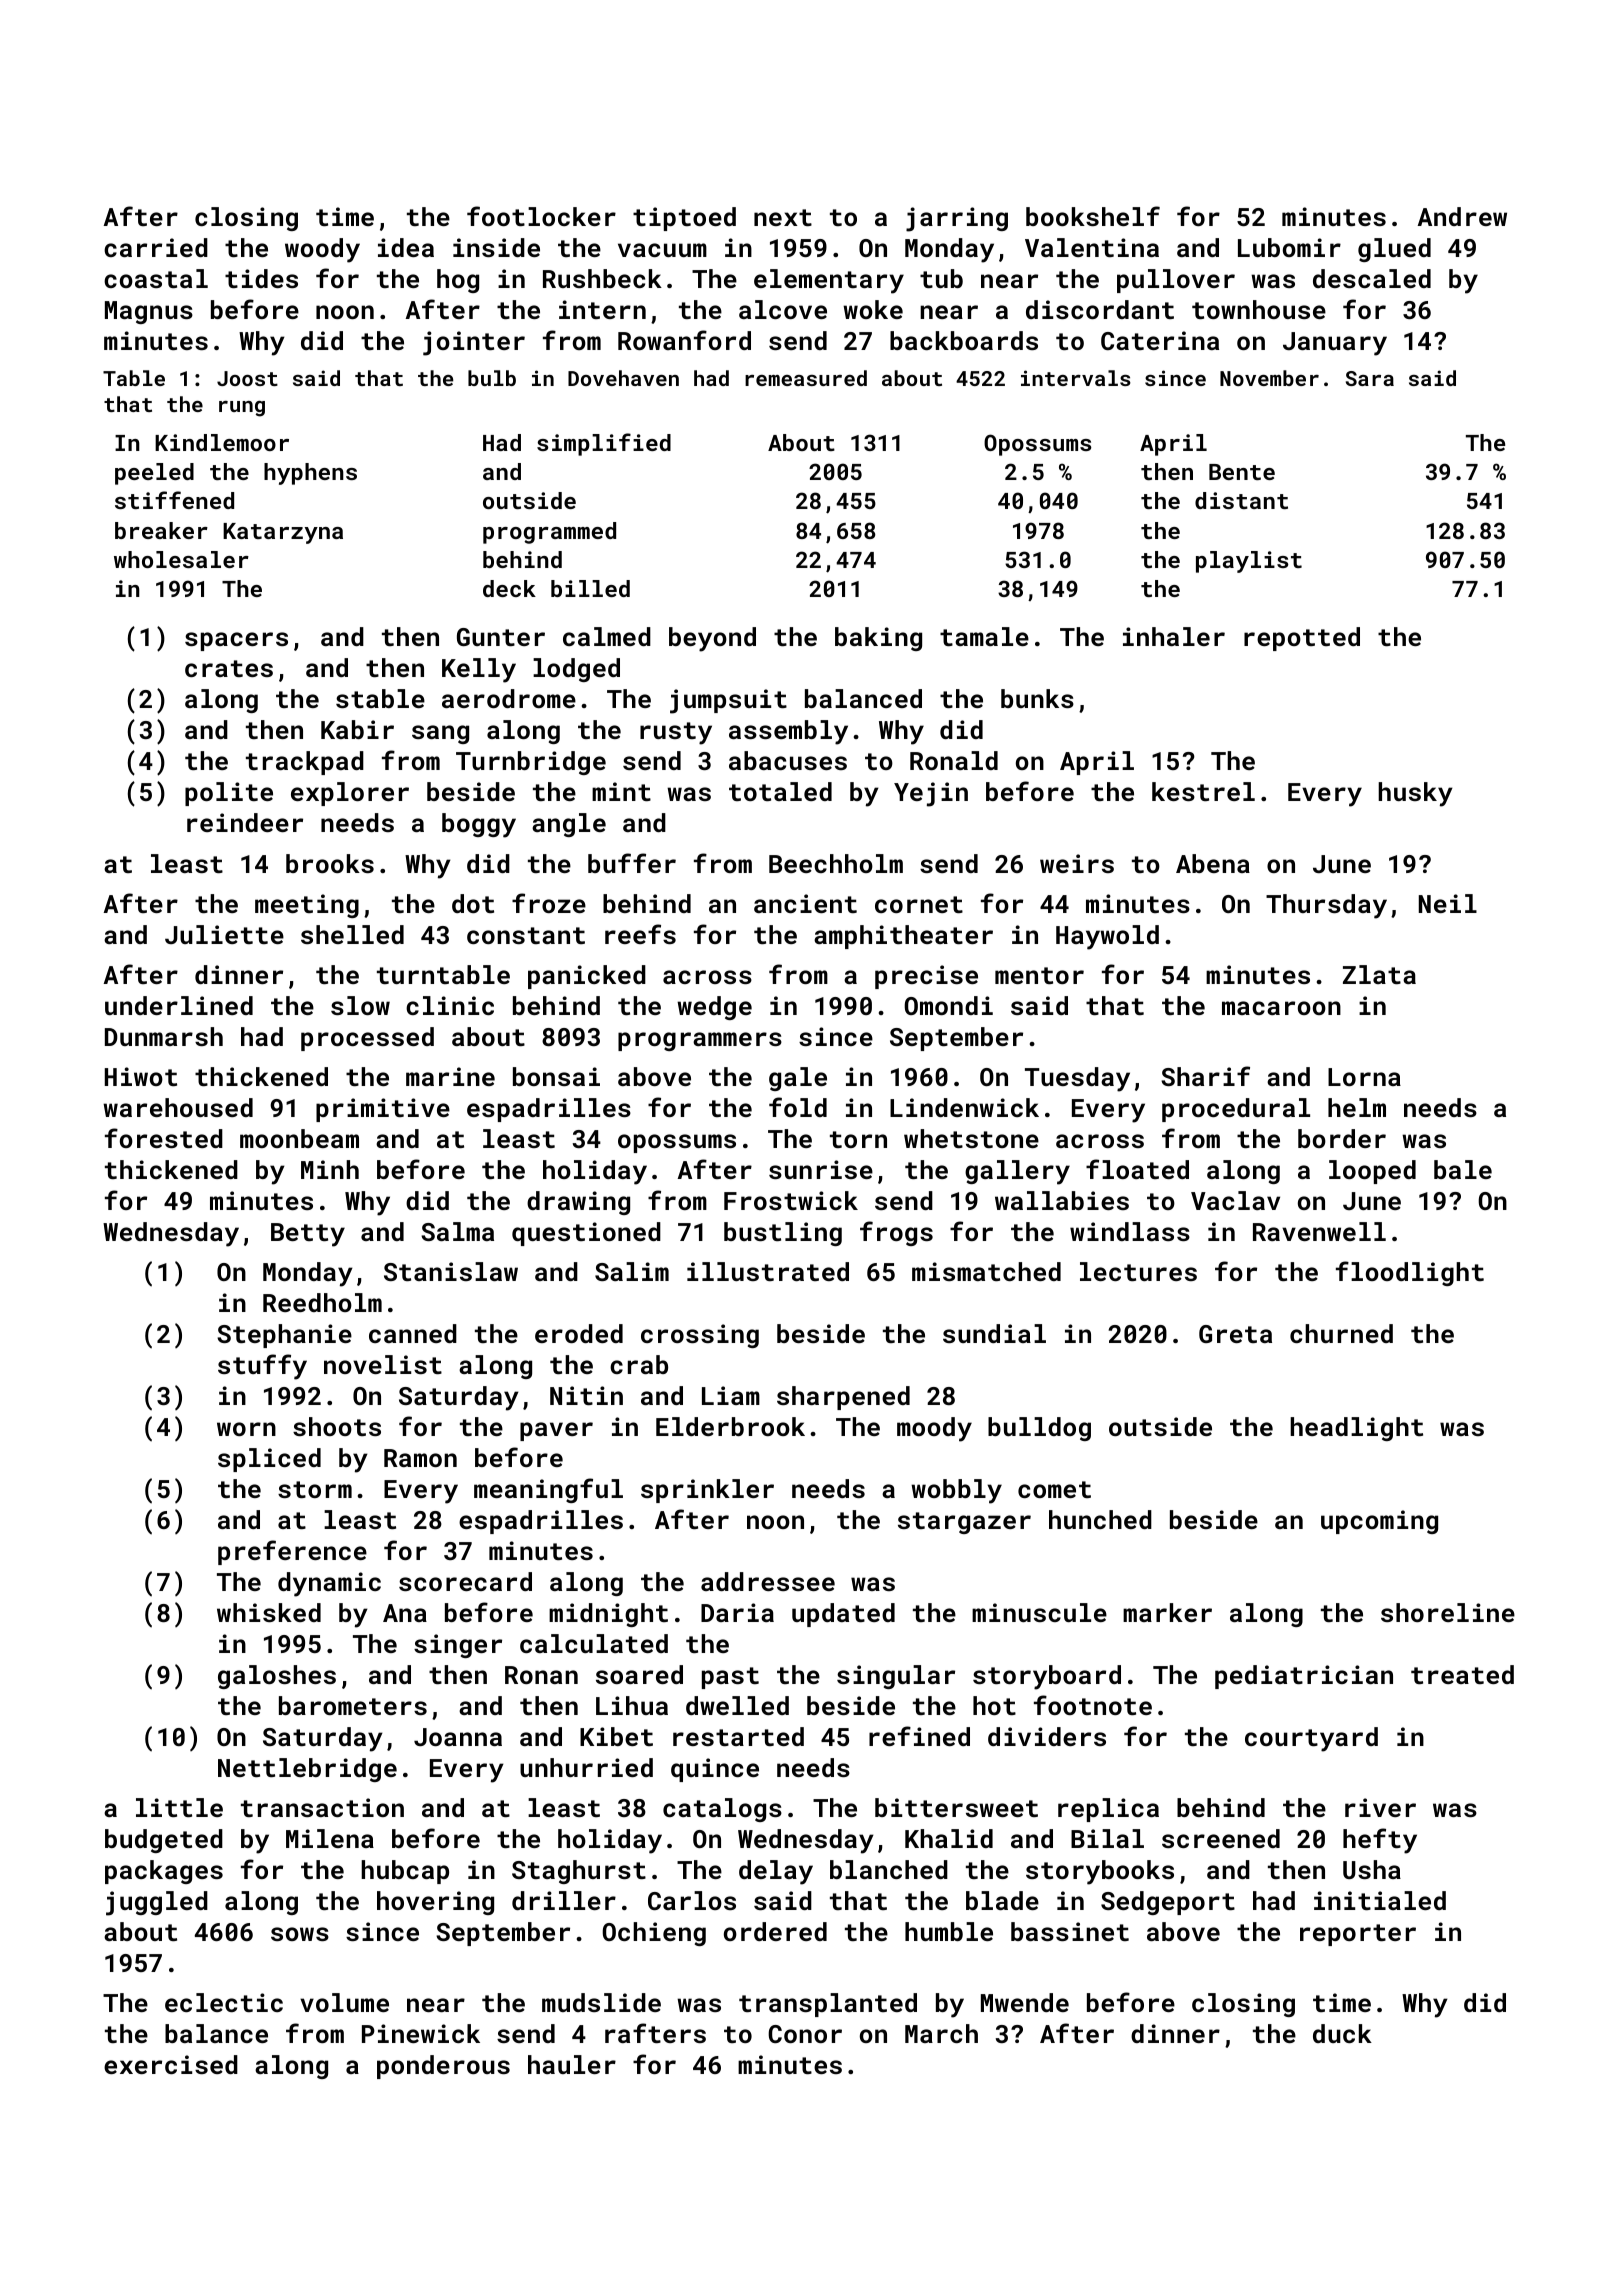 Image resolution: width=1620 pixels, height=2292 pixels. I want to click on tides, so click(261, 278).
